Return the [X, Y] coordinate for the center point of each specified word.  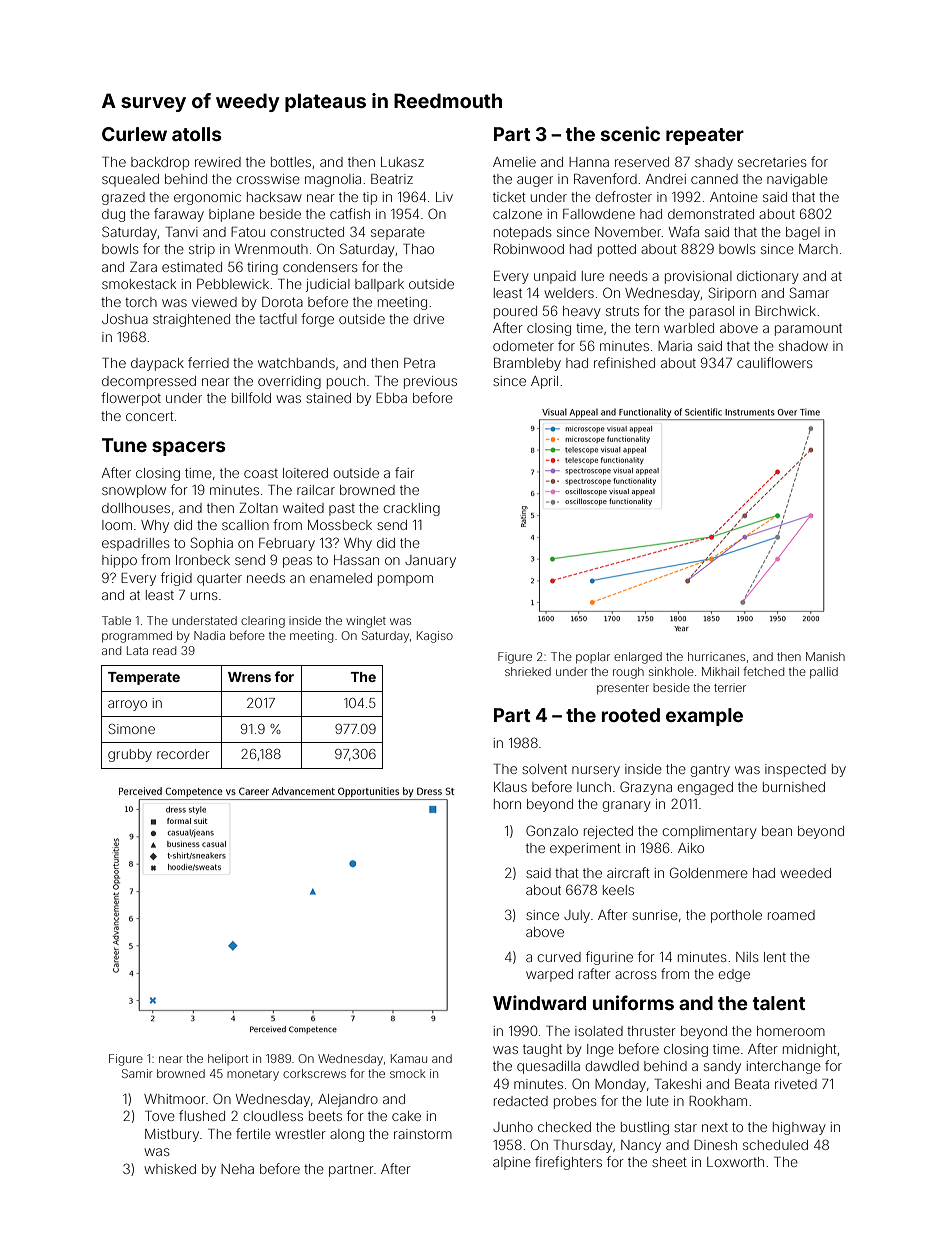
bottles [291, 162]
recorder [183, 754]
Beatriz [392, 179]
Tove [160, 1116]
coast [261, 473]
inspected [795, 770]
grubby [130, 755]
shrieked [528, 671]
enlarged [638, 658]
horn [507, 804]
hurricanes [716, 656]
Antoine [734, 197]
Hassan [356, 560]
